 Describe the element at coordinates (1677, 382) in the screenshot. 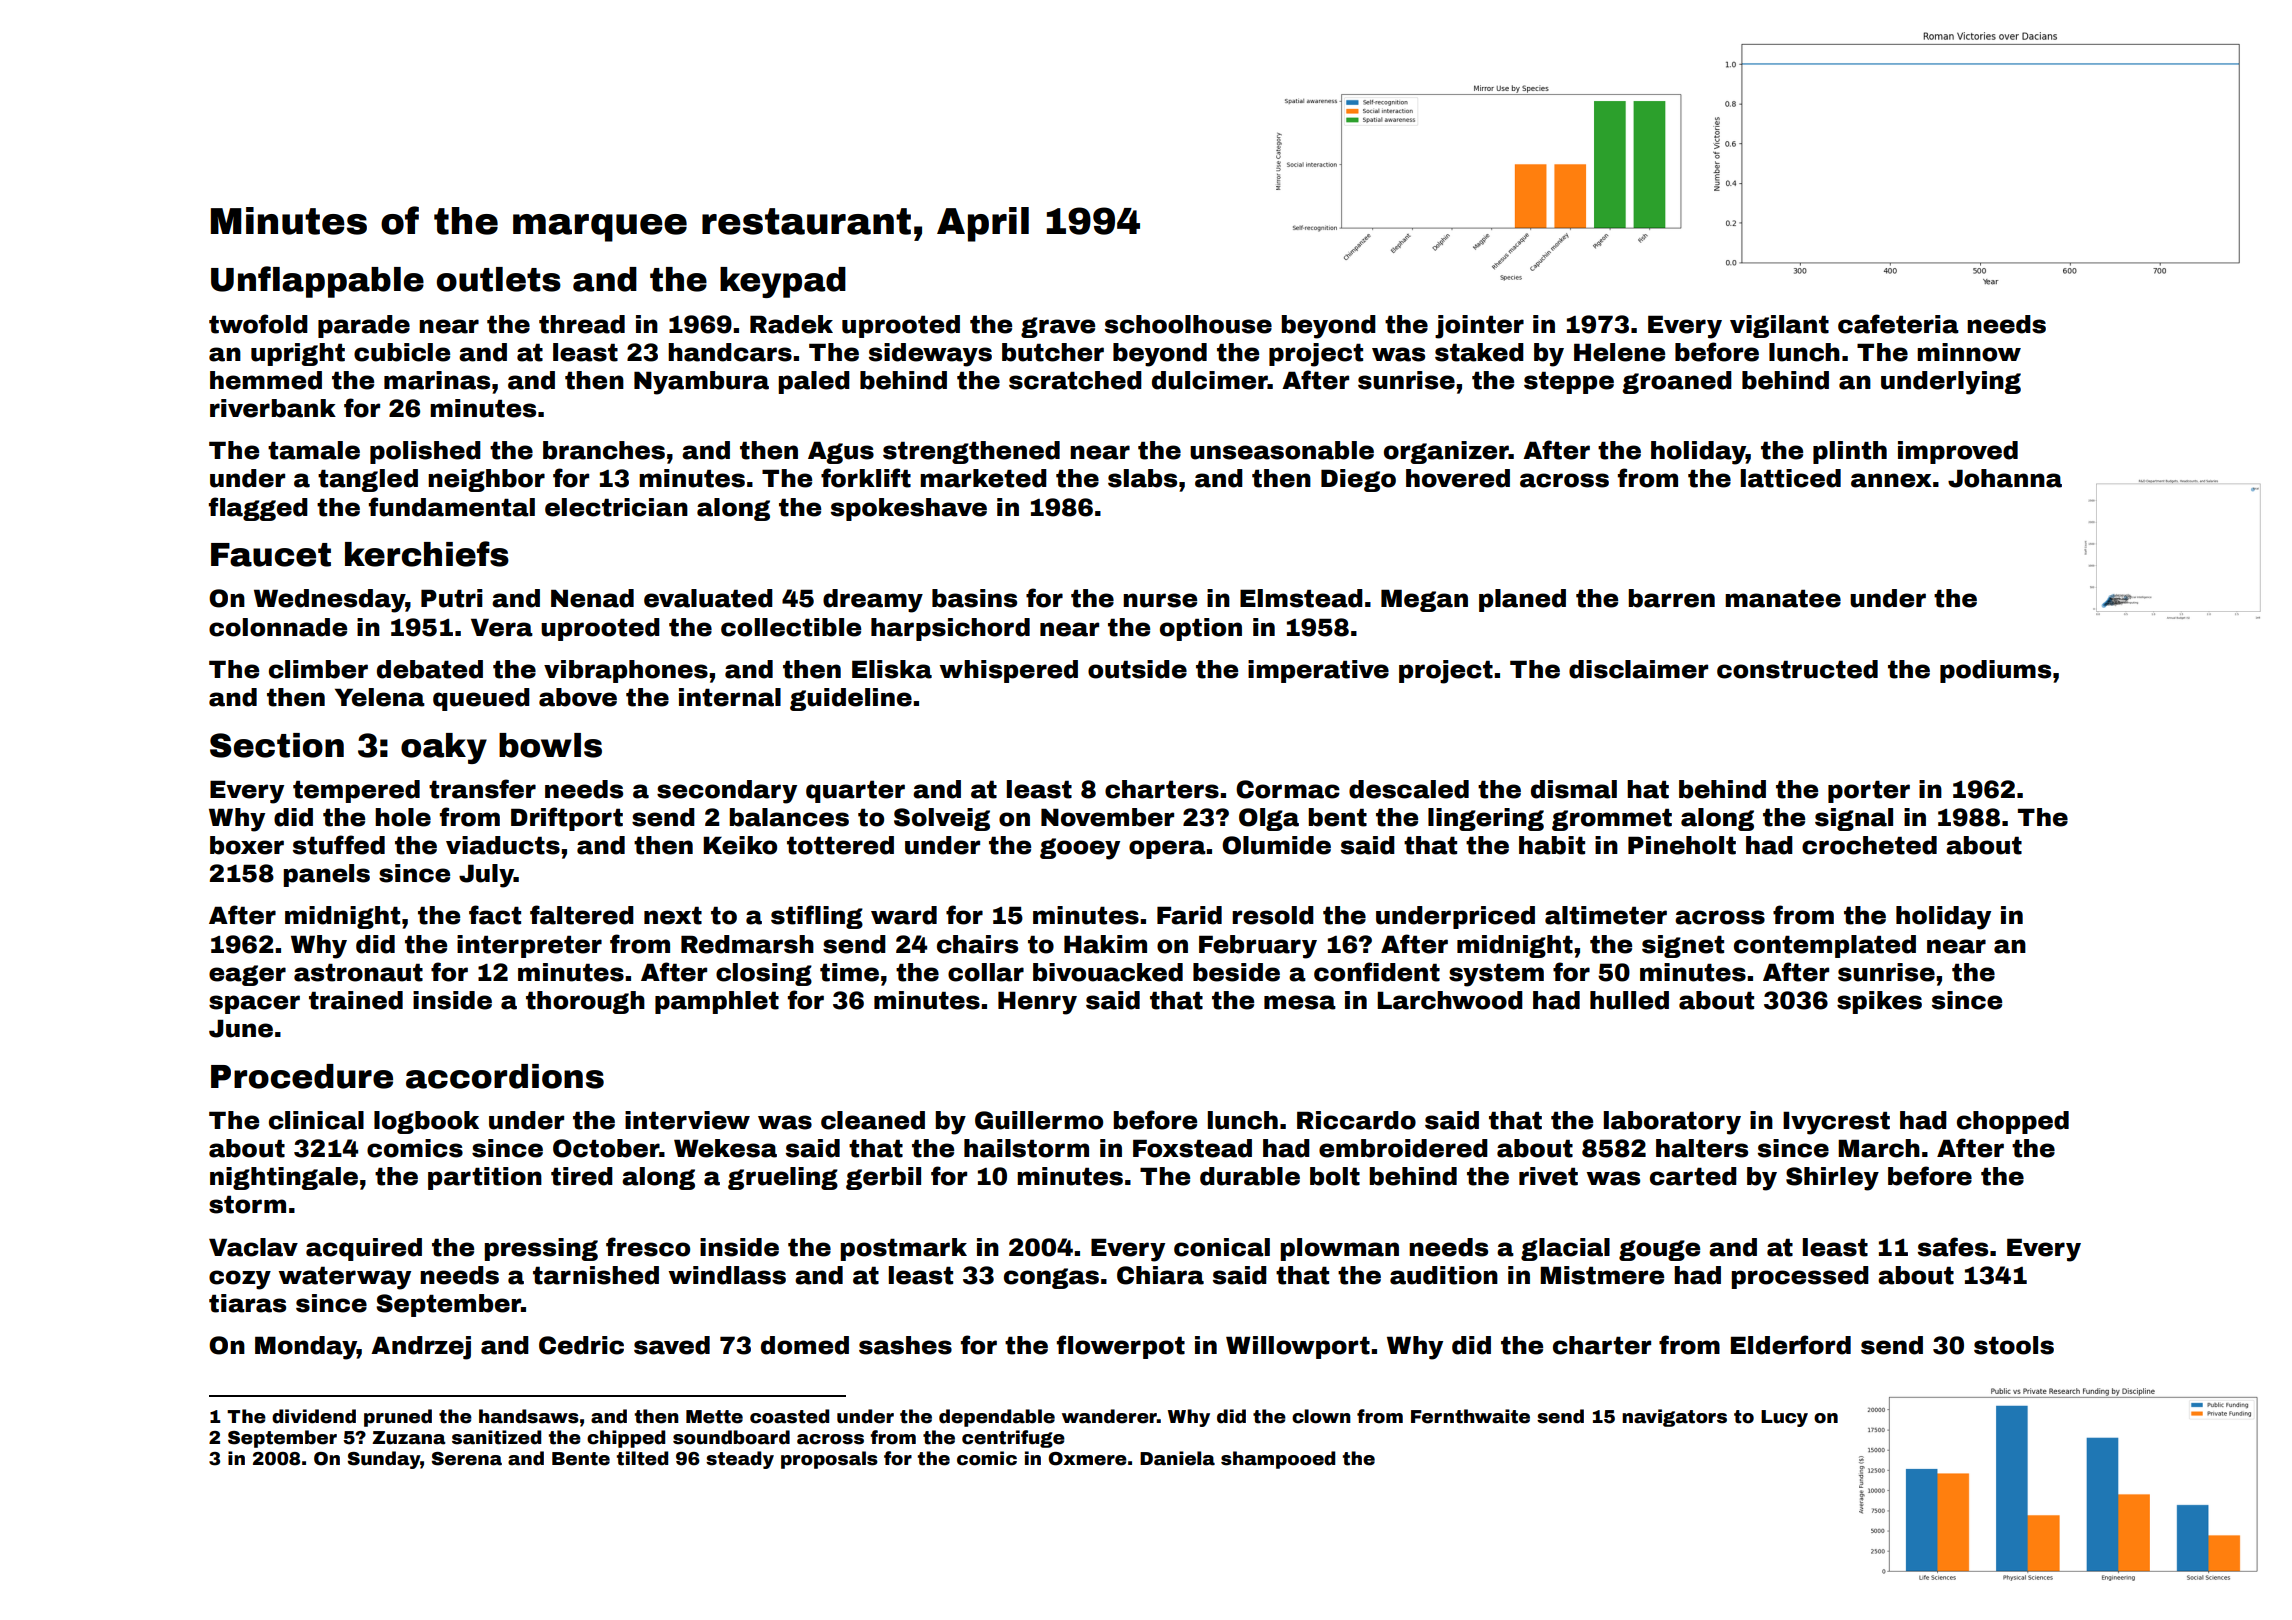

I see `groaned` at that location.
